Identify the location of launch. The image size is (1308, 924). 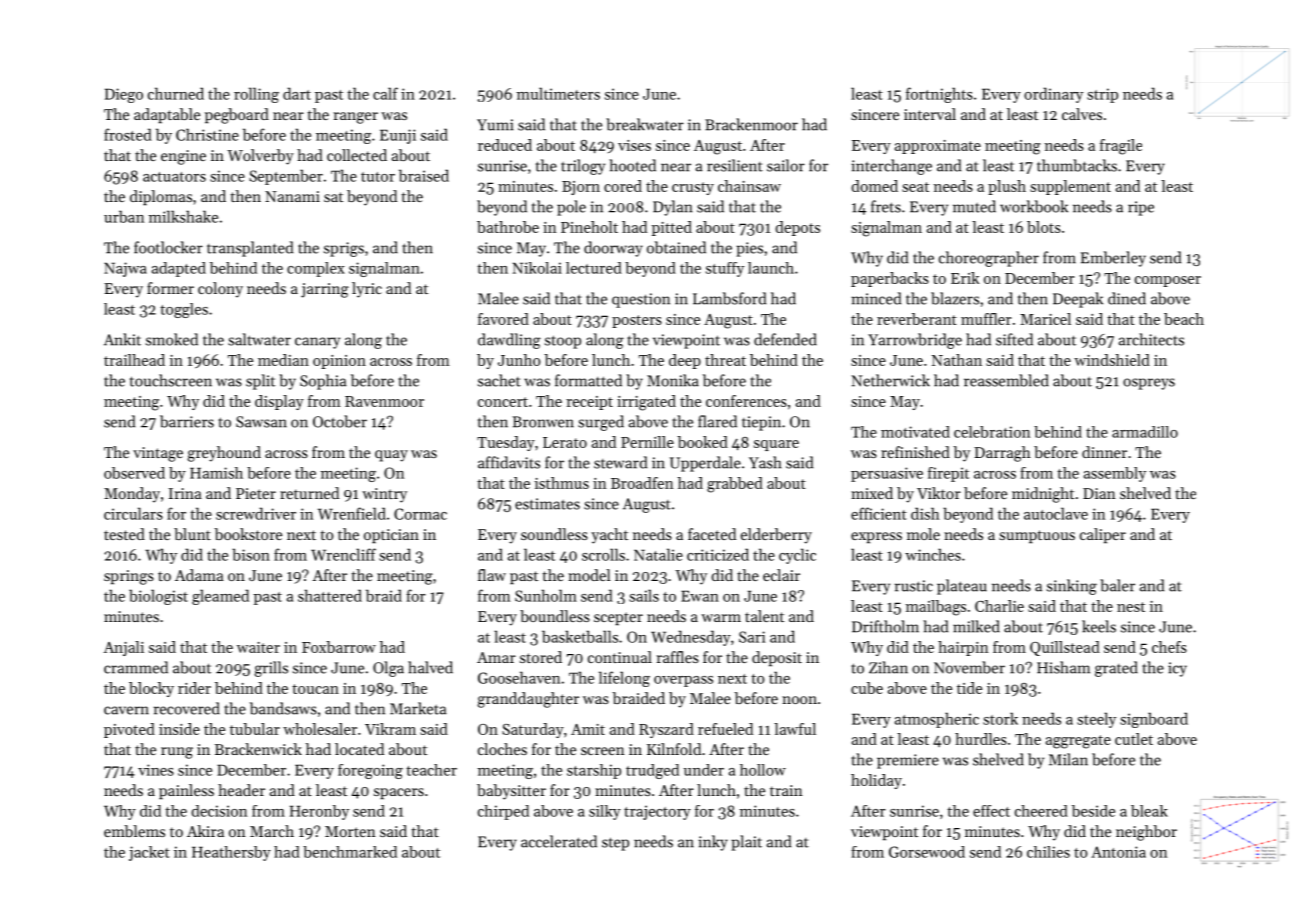
(771, 268).
